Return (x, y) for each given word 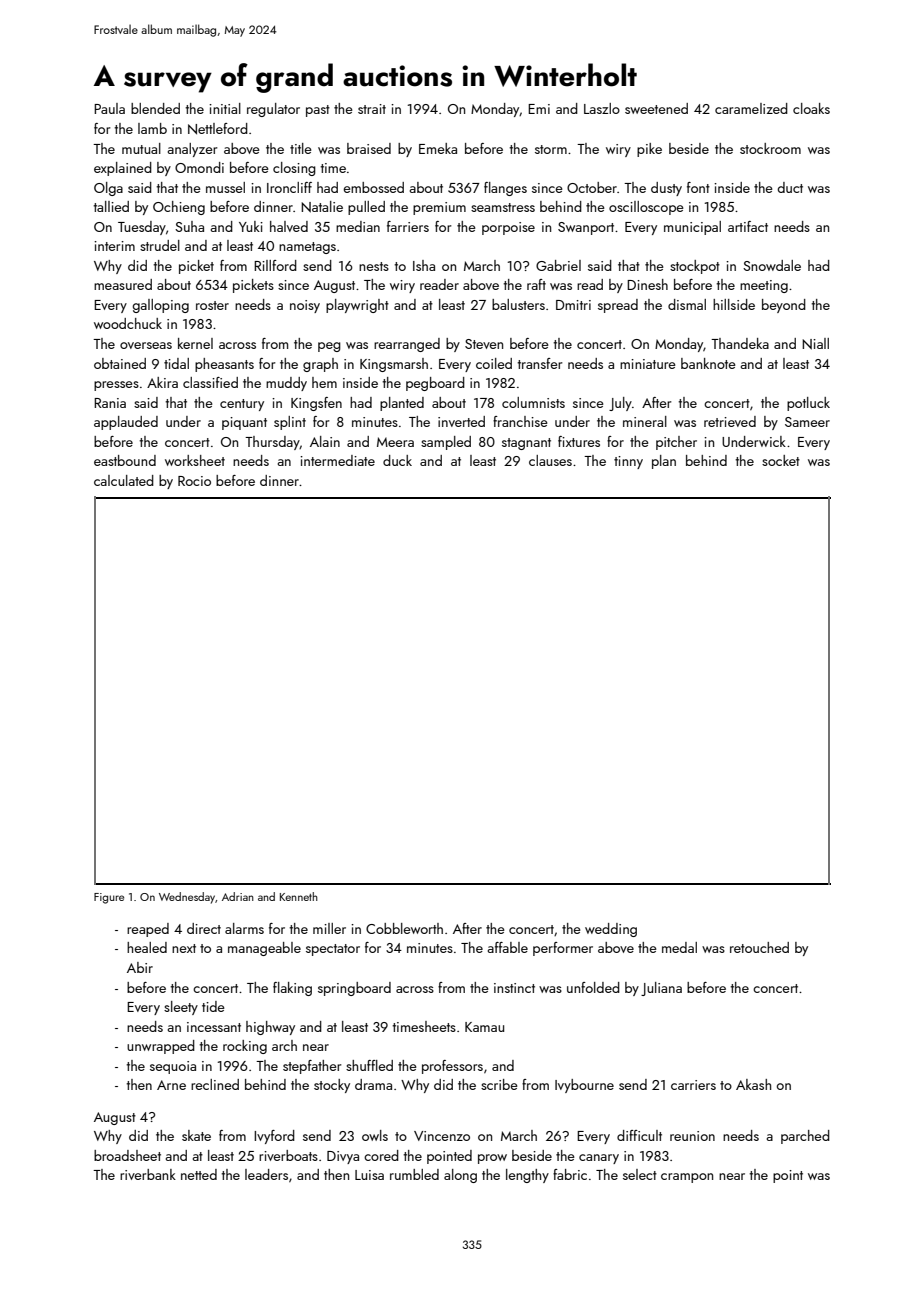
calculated (124, 480)
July (620, 404)
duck (397, 460)
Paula (109, 108)
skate (196, 1135)
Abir (140, 967)
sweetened (656, 108)
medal (679, 947)
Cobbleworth (404, 928)
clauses (550, 460)
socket (781, 460)
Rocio (194, 481)
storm (551, 149)
